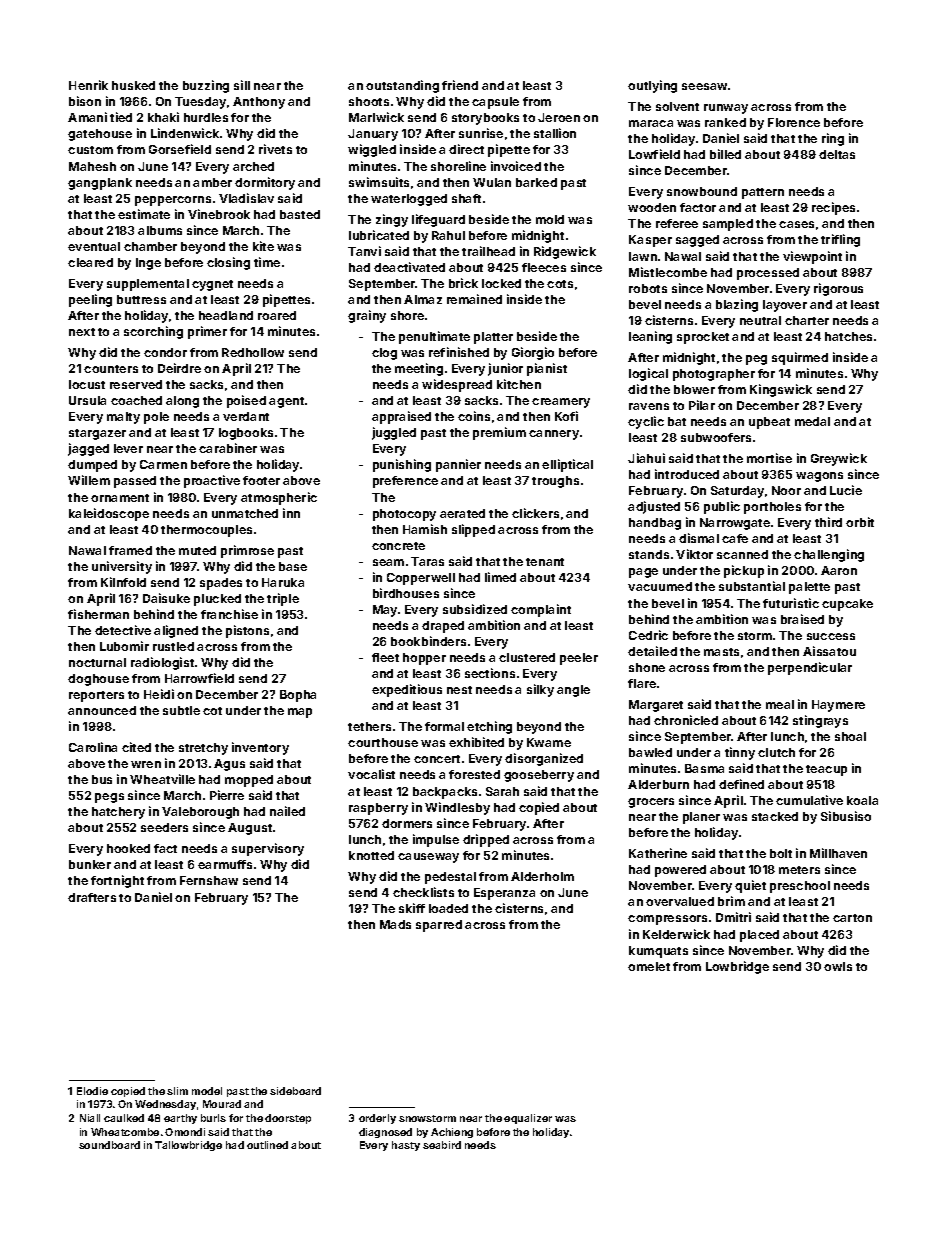  What do you see at coordinates (704, 86) in the document?
I see `seesaw` at bounding box center [704, 86].
